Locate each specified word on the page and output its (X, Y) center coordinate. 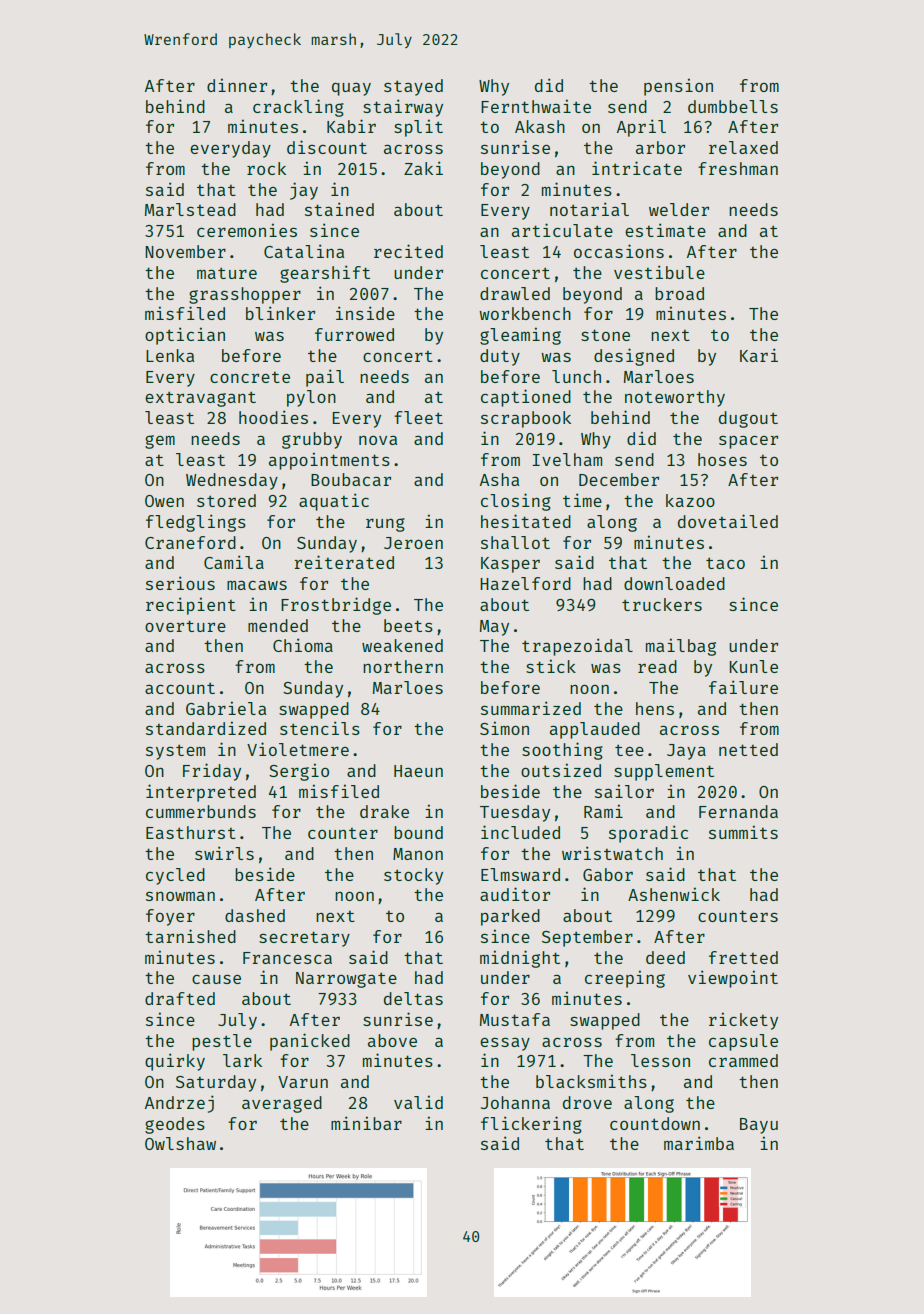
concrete (250, 377)
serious (180, 583)
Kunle (753, 666)
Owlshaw (180, 1143)
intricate (637, 168)
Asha (500, 479)
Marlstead (190, 209)
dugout (748, 419)
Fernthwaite (536, 106)
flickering (531, 1125)
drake (384, 811)
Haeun (418, 771)
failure (743, 687)
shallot (515, 542)
